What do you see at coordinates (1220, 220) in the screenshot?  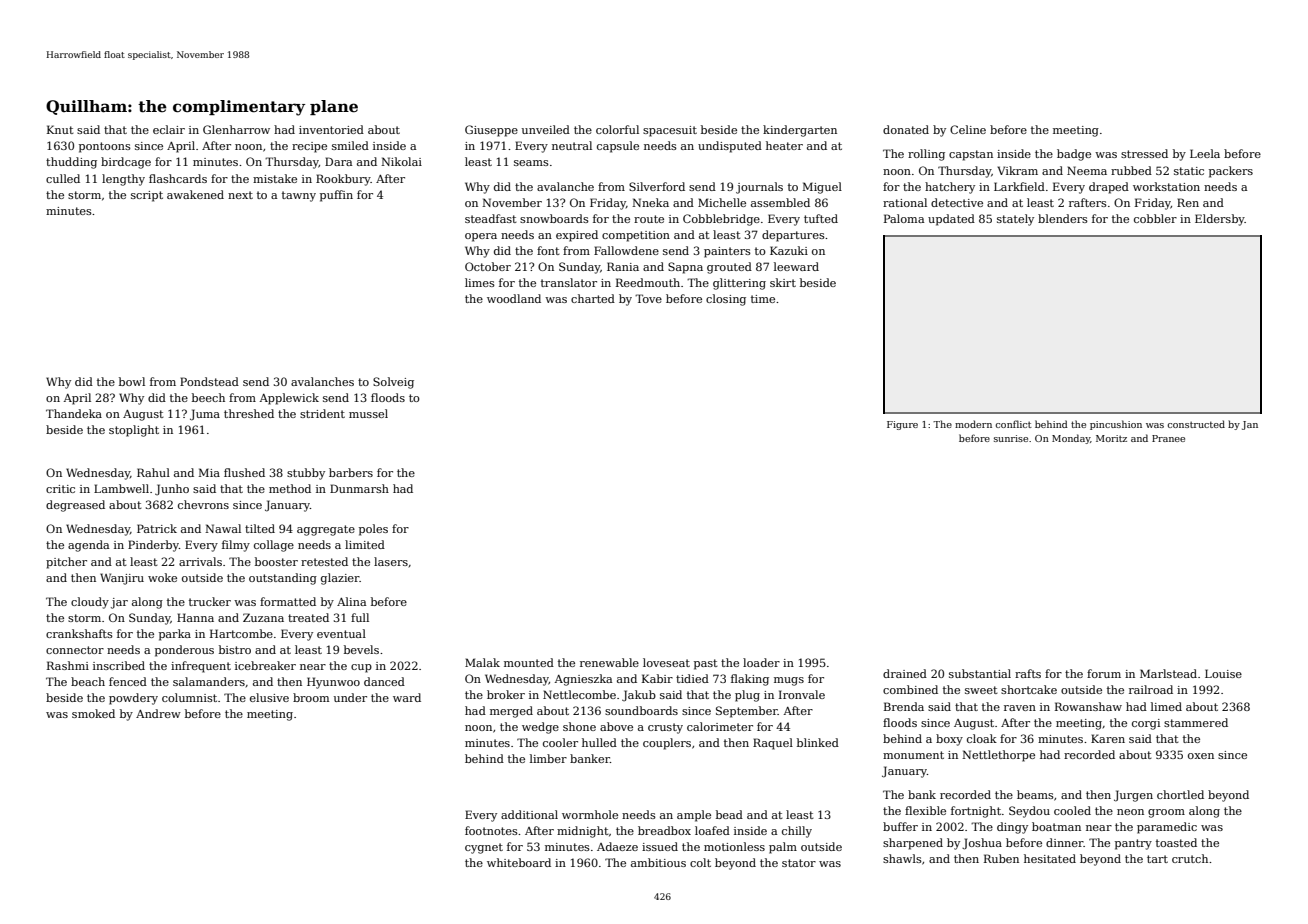 I see `Eldersby` at bounding box center [1220, 220].
